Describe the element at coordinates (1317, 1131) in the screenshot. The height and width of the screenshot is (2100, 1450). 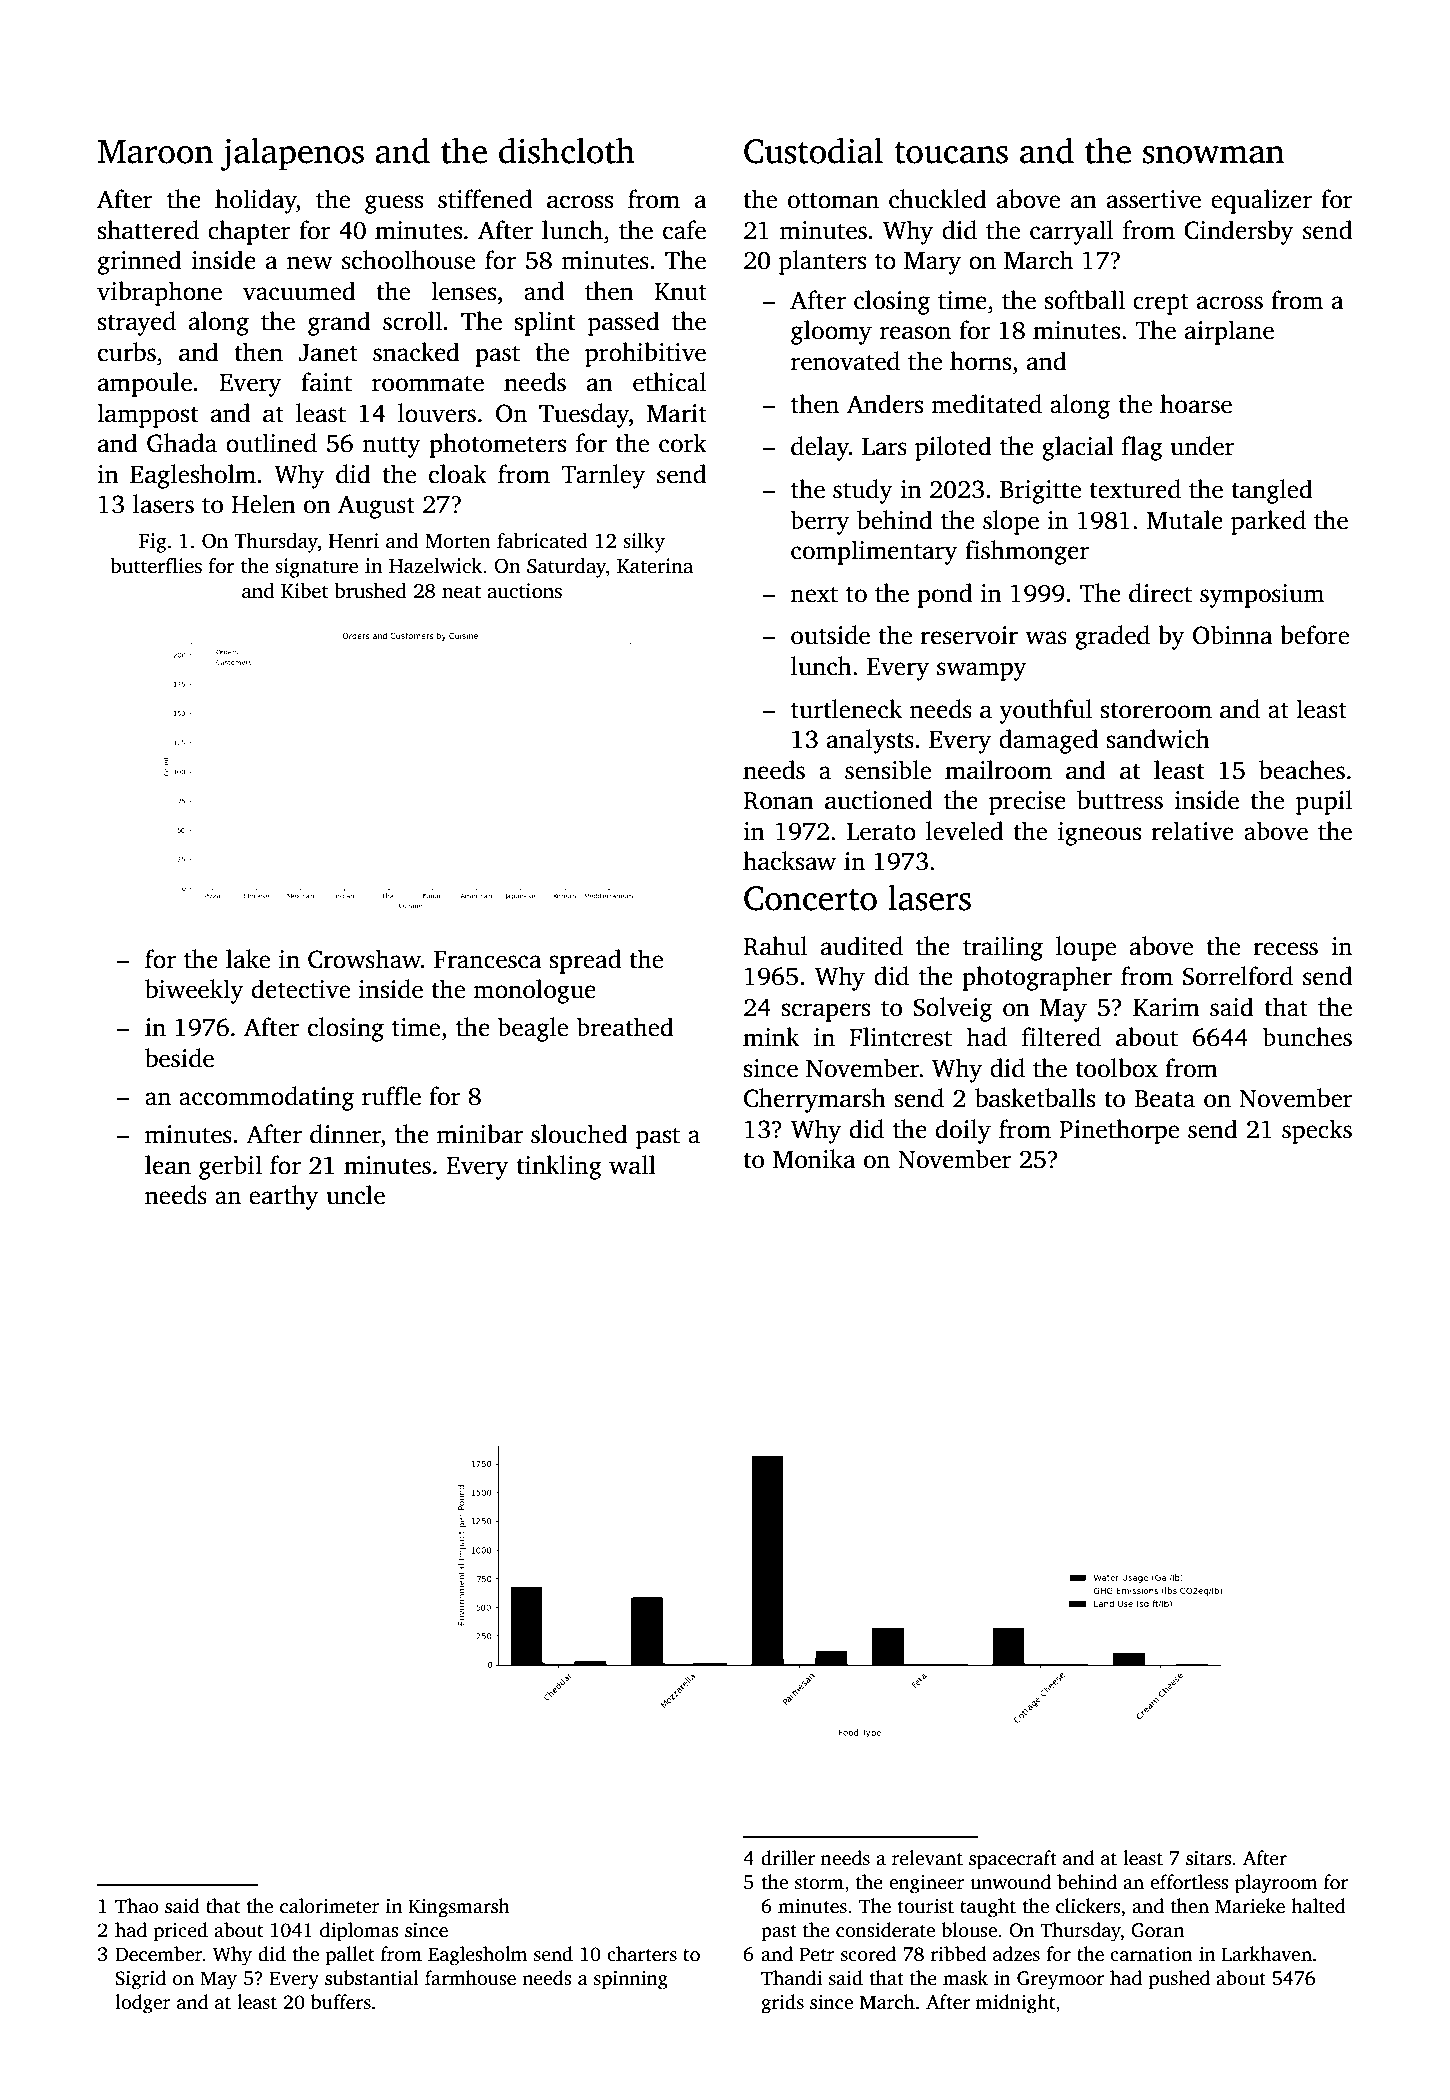
I see `specks` at that location.
